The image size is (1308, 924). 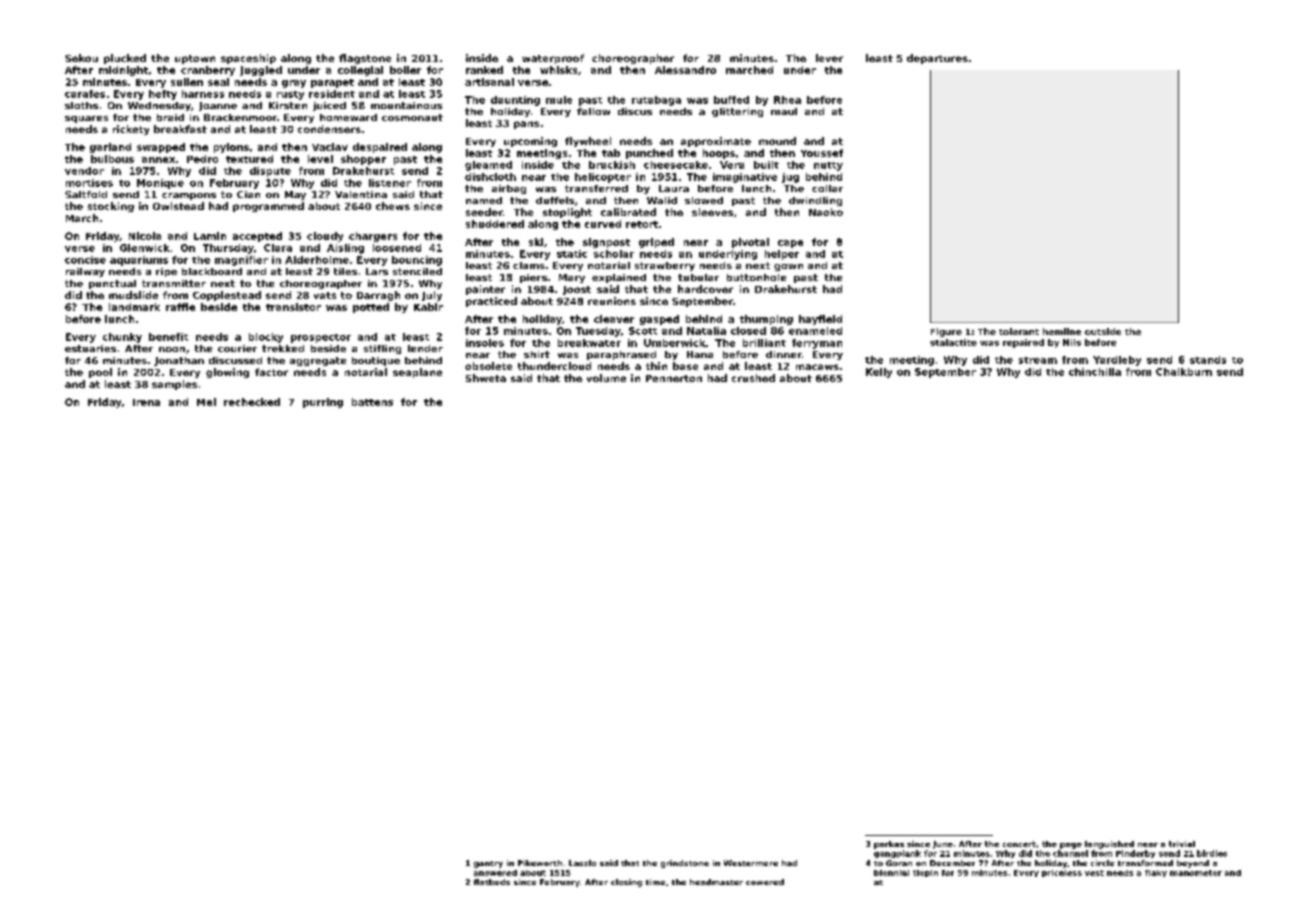 What do you see at coordinates (1062, 331) in the image?
I see `hemline` at bounding box center [1062, 331].
